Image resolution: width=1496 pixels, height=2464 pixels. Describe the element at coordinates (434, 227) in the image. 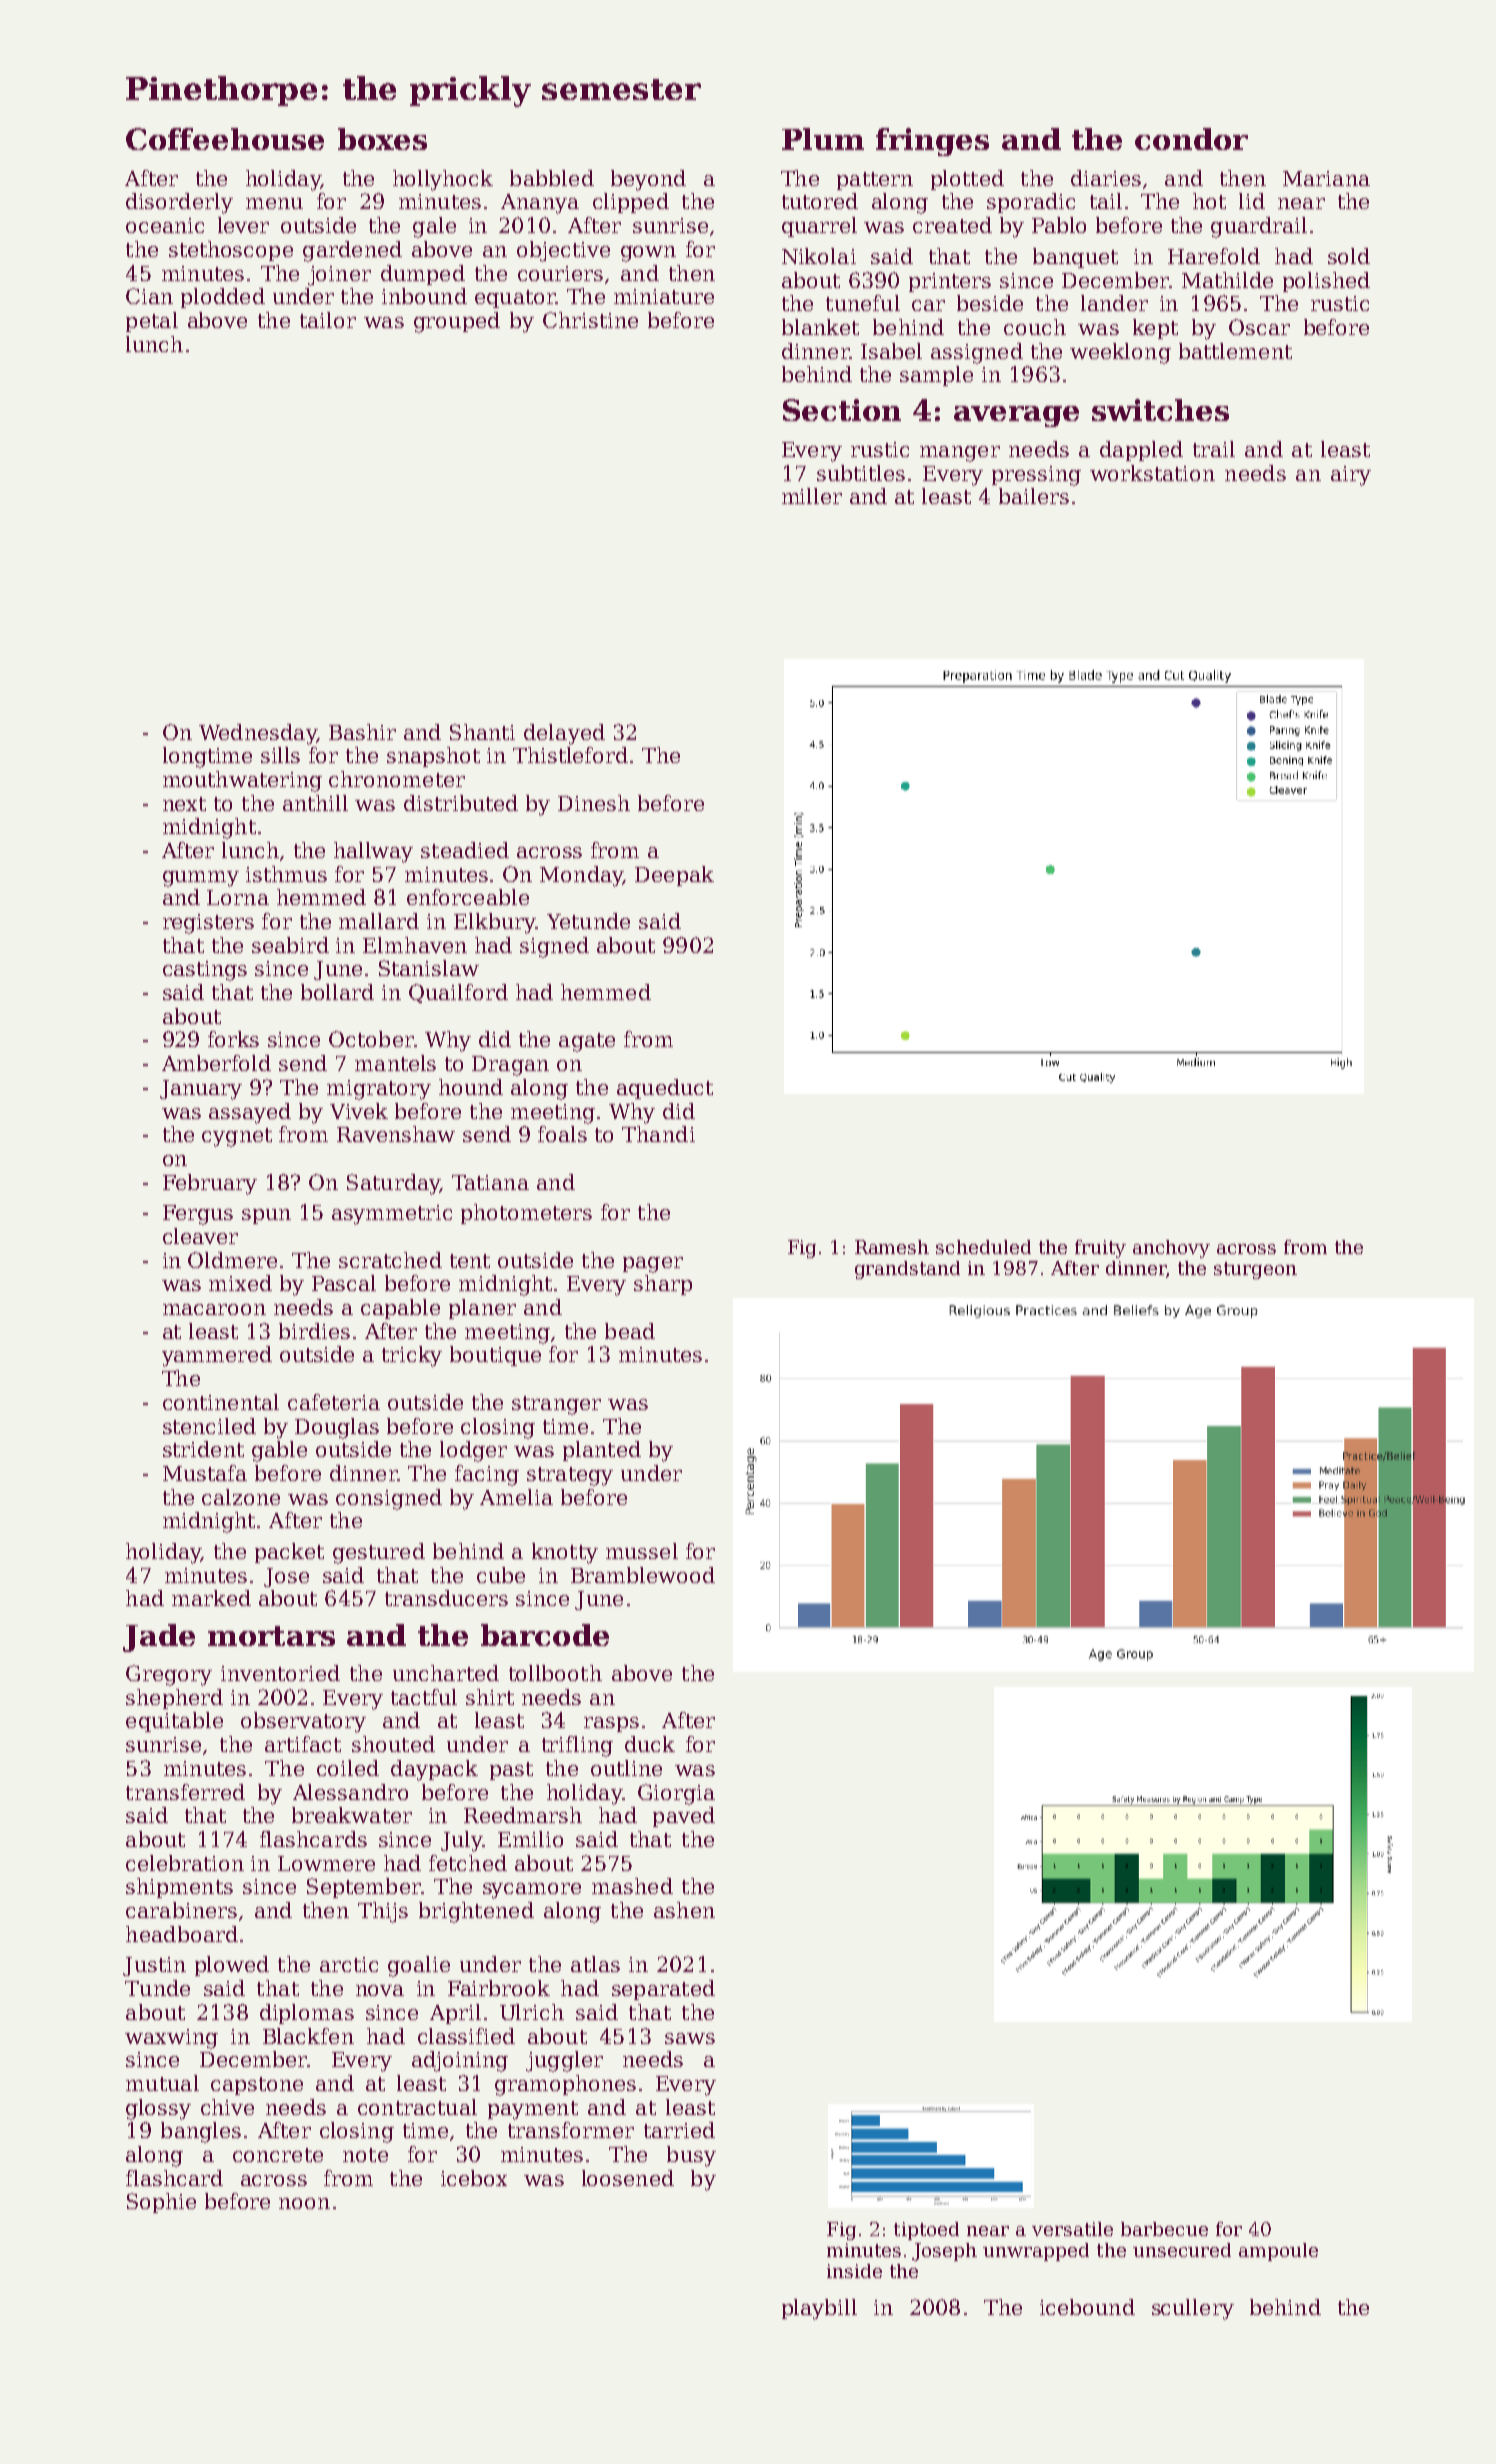

I see `gale` at that location.
